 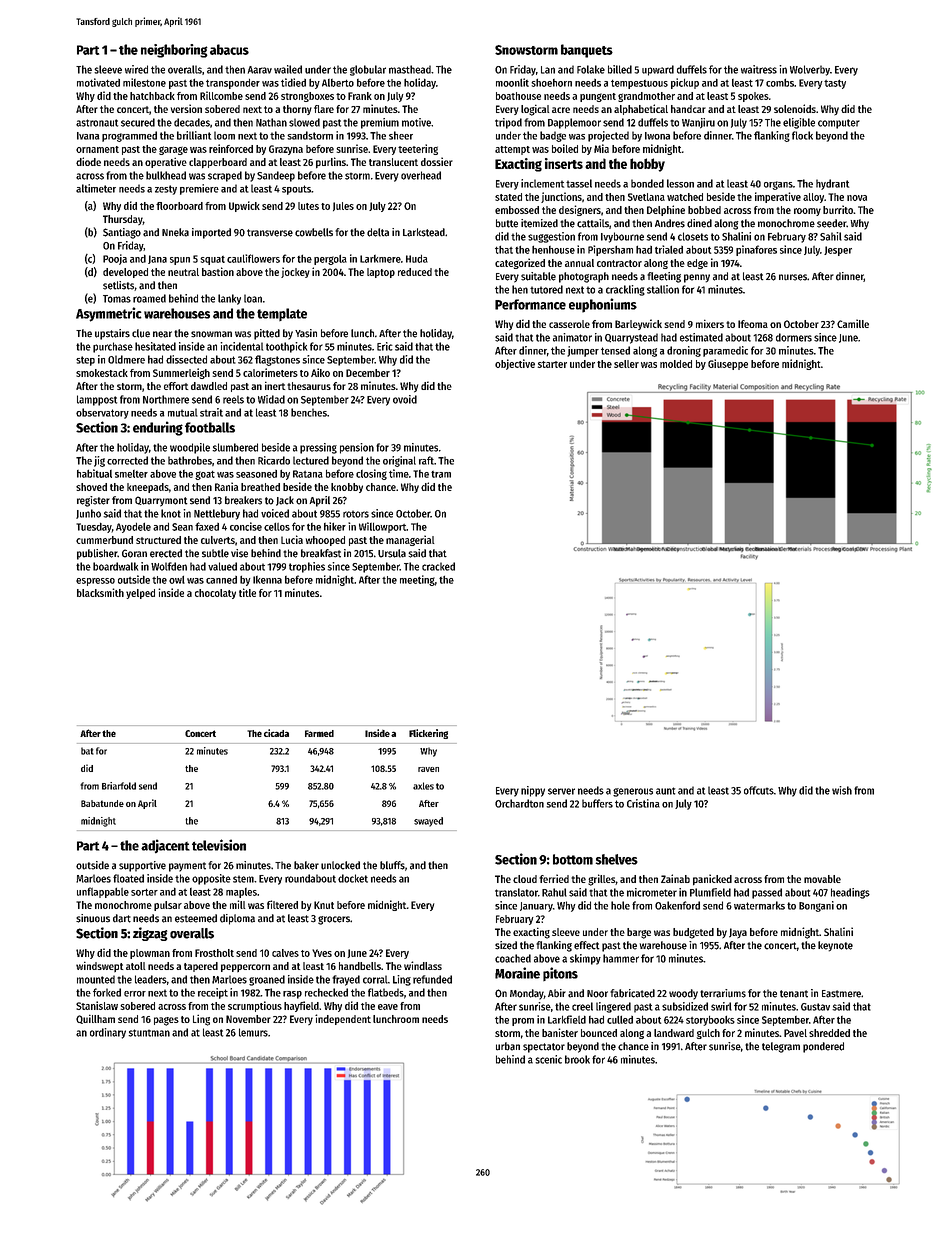 What do you see at coordinates (759, 790) in the screenshot?
I see `offcuts` at bounding box center [759, 790].
